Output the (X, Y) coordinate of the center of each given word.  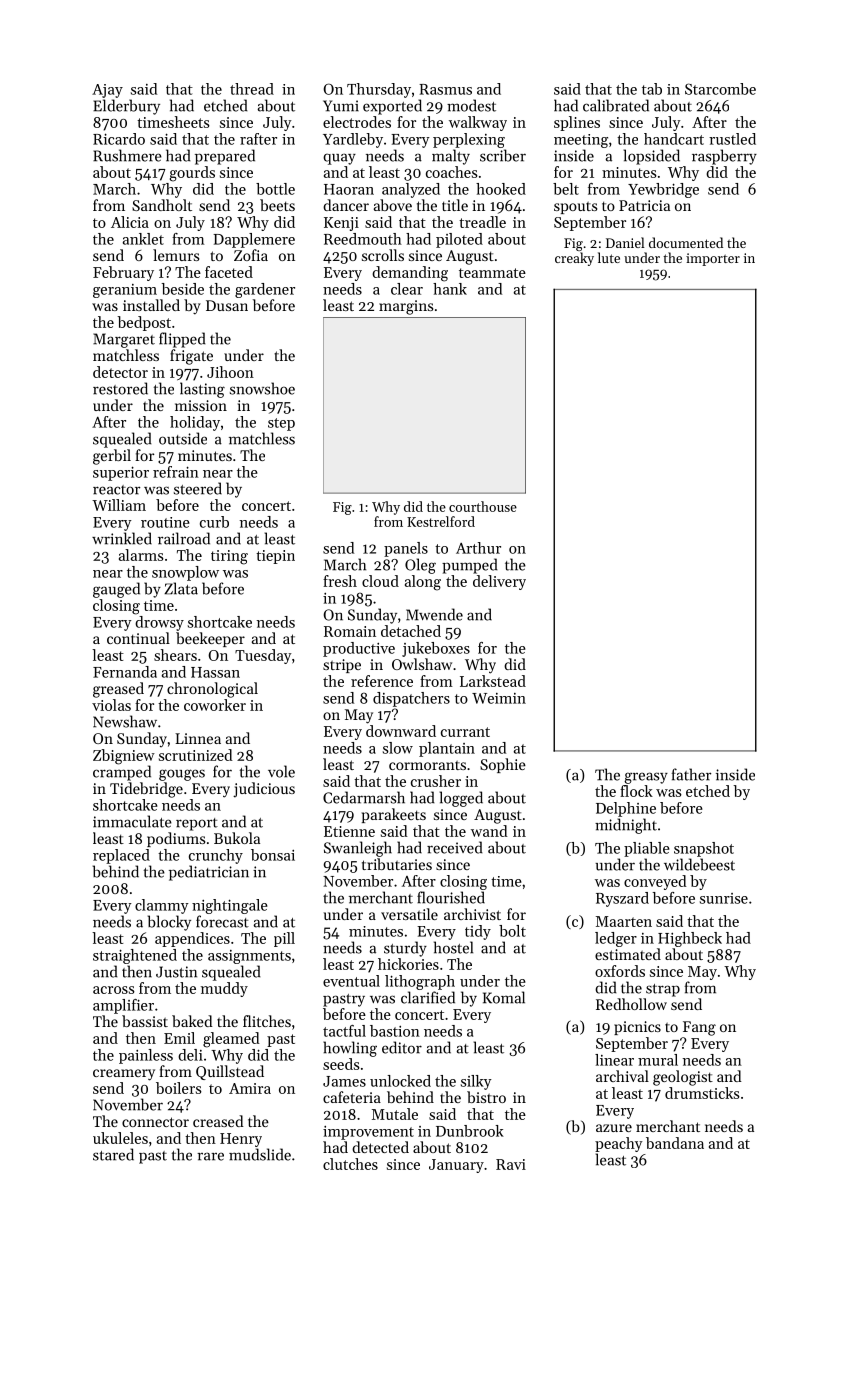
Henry (241, 1140)
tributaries (397, 864)
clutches (350, 1164)
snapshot (704, 849)
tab (652, 89)
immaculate (132, 821)
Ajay (107, 91)
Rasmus (445, 89)
